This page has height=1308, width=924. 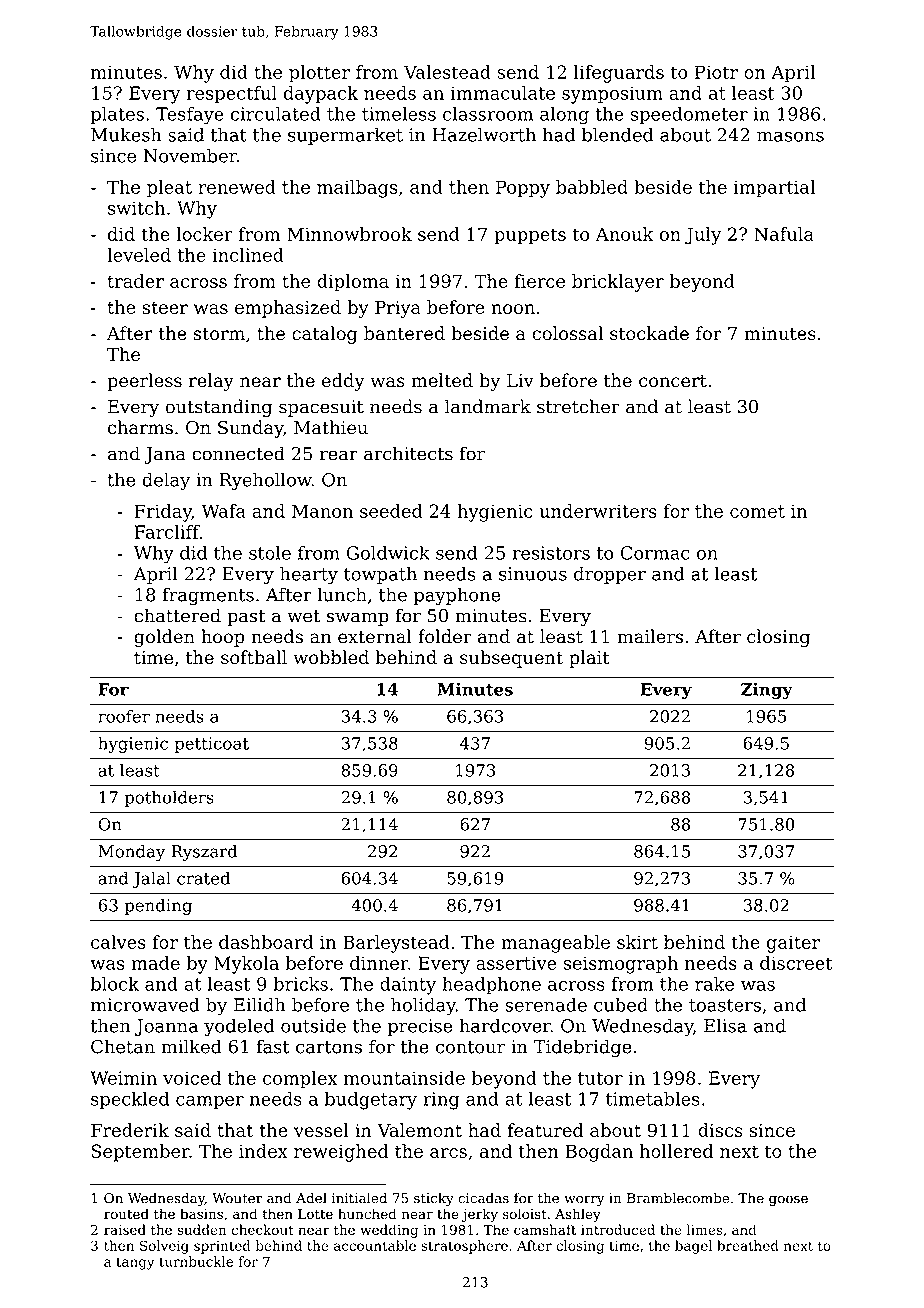 I want to click on Zingy, so click(x=767, y=691).
